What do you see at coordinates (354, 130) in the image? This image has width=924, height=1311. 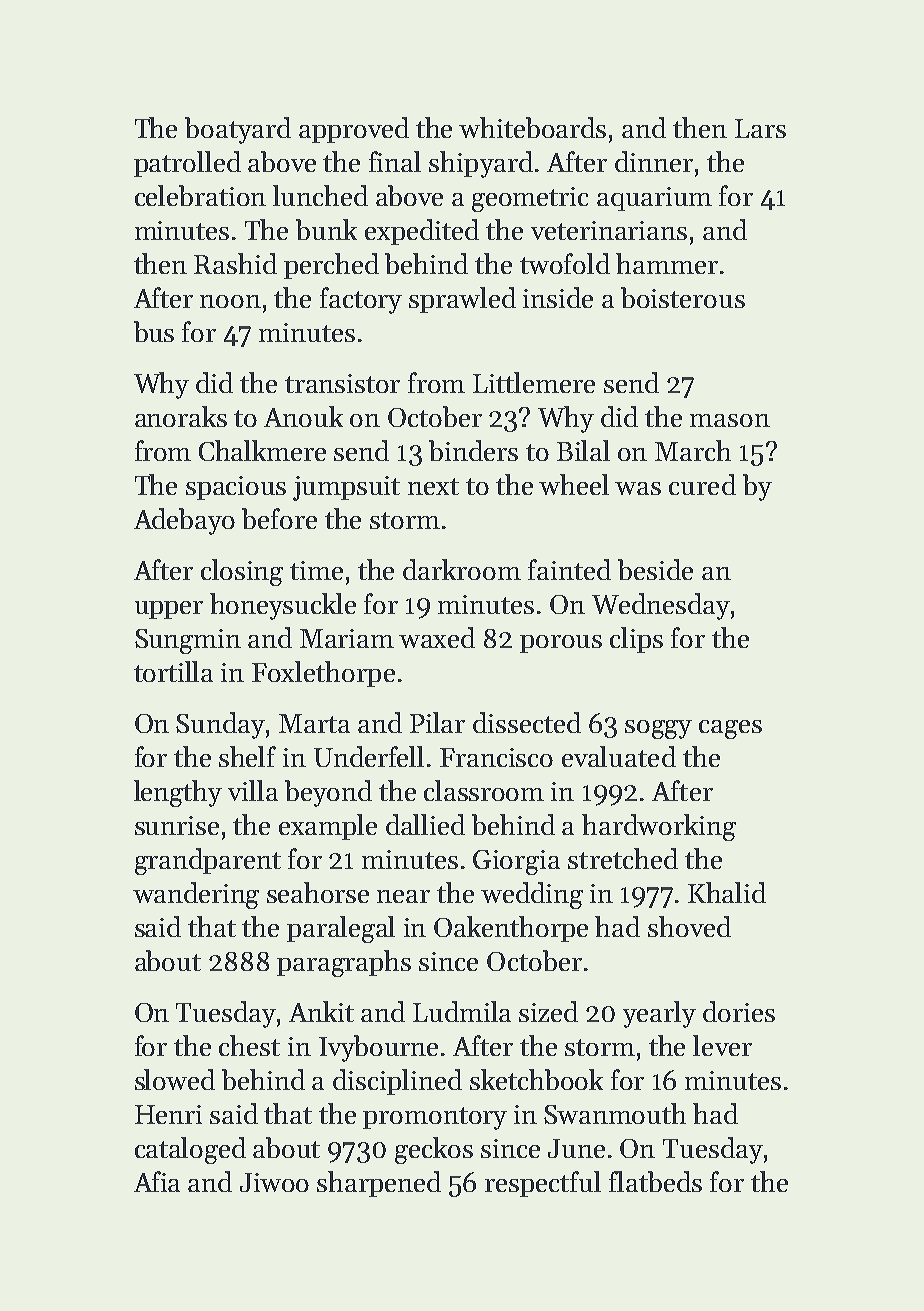 I see `approved` at bounding box center [354, 130].
